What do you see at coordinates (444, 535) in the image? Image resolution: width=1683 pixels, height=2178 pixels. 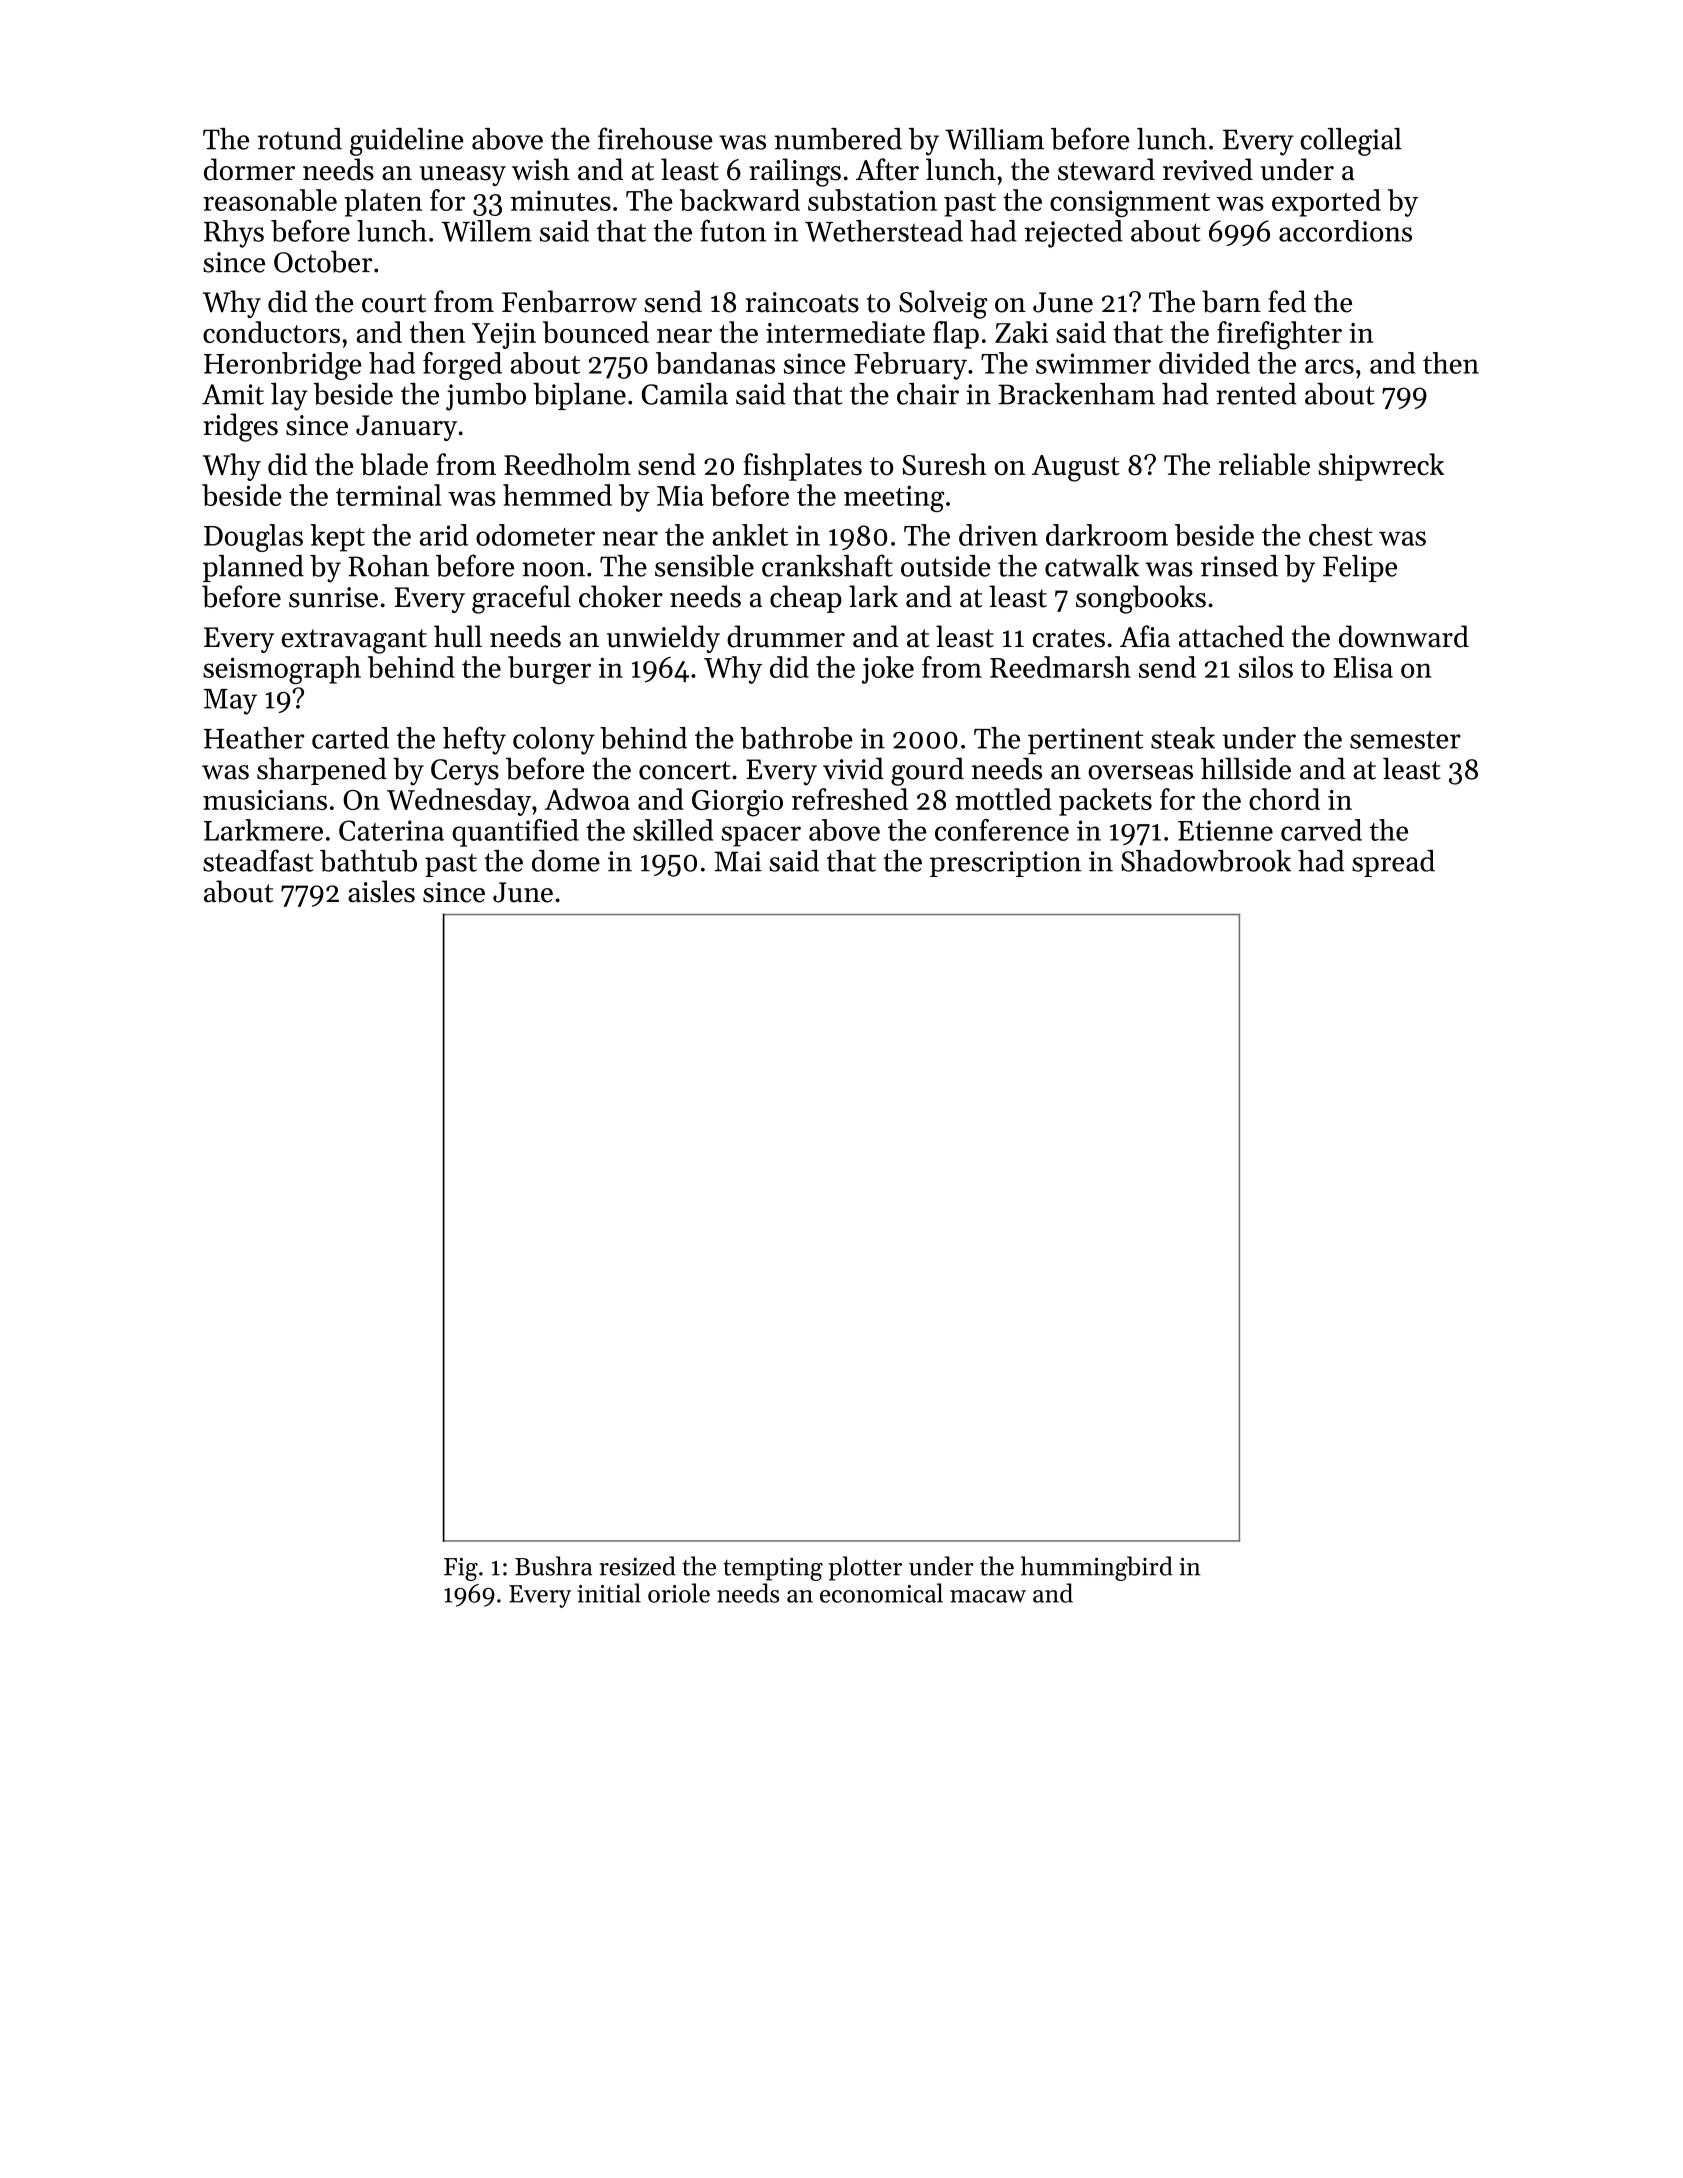 I see `arid` at bounding box center [444, 535].
